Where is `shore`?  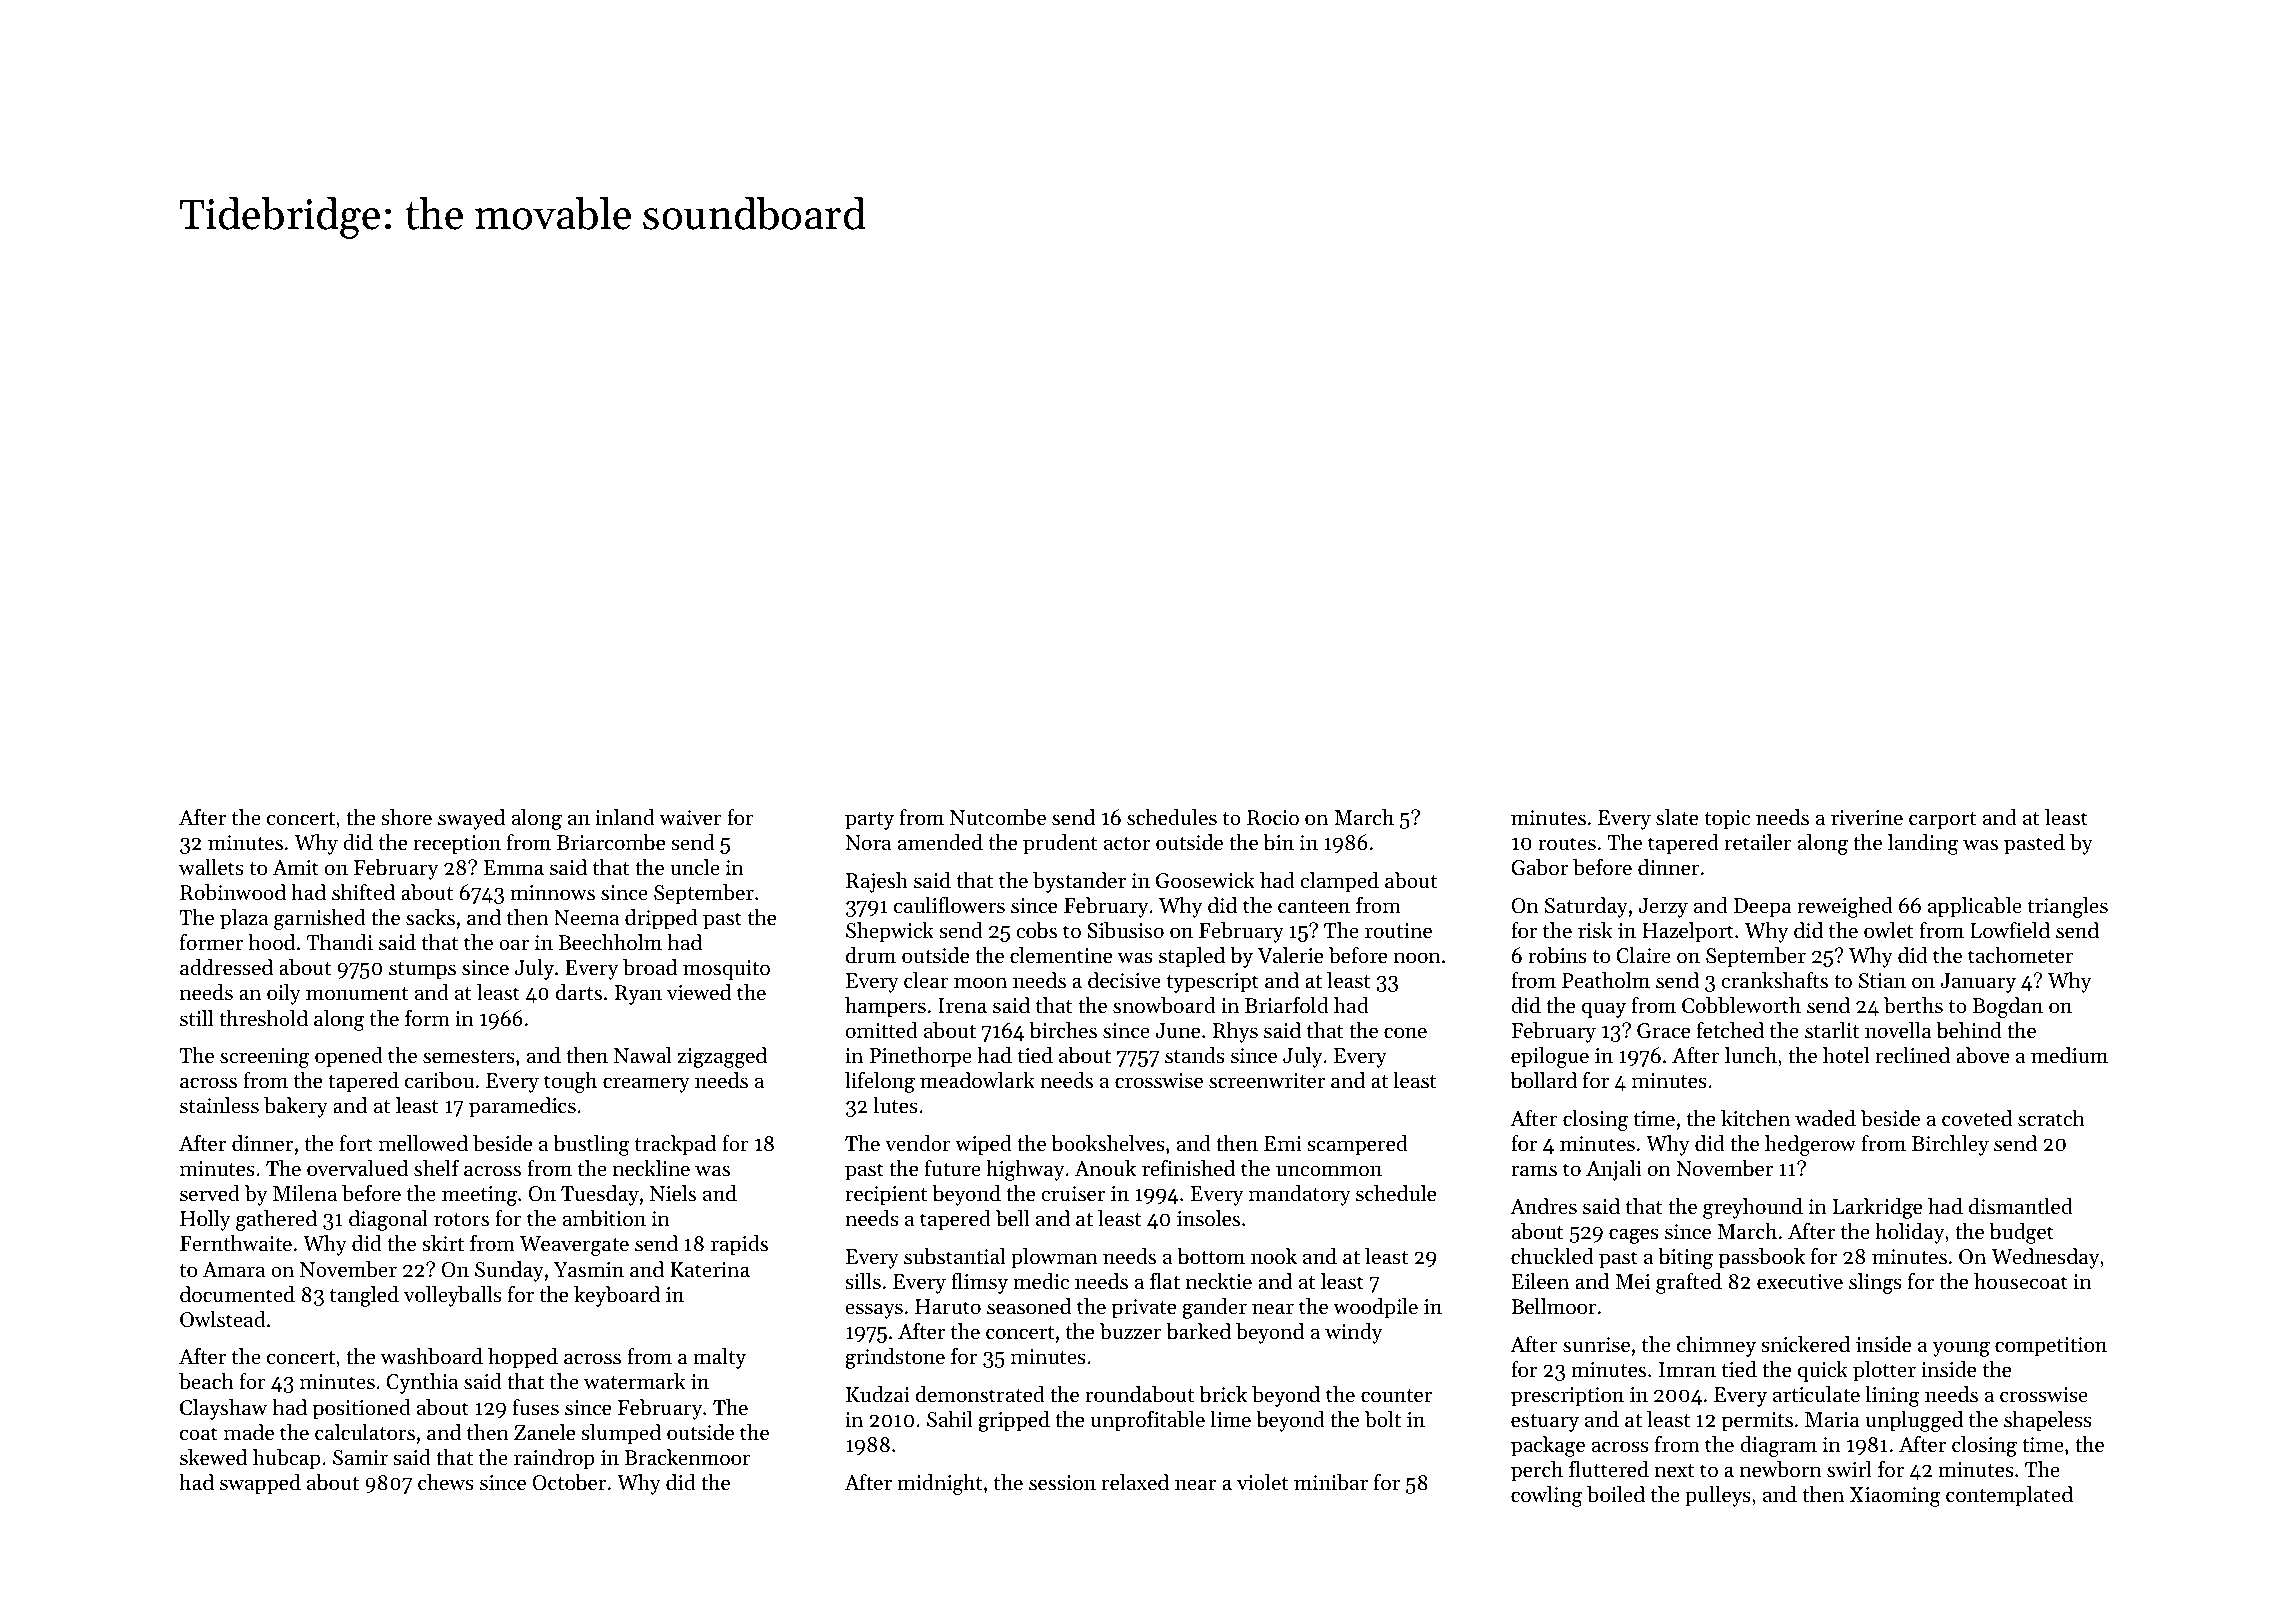 shore is located at coordinates (406, 817).
